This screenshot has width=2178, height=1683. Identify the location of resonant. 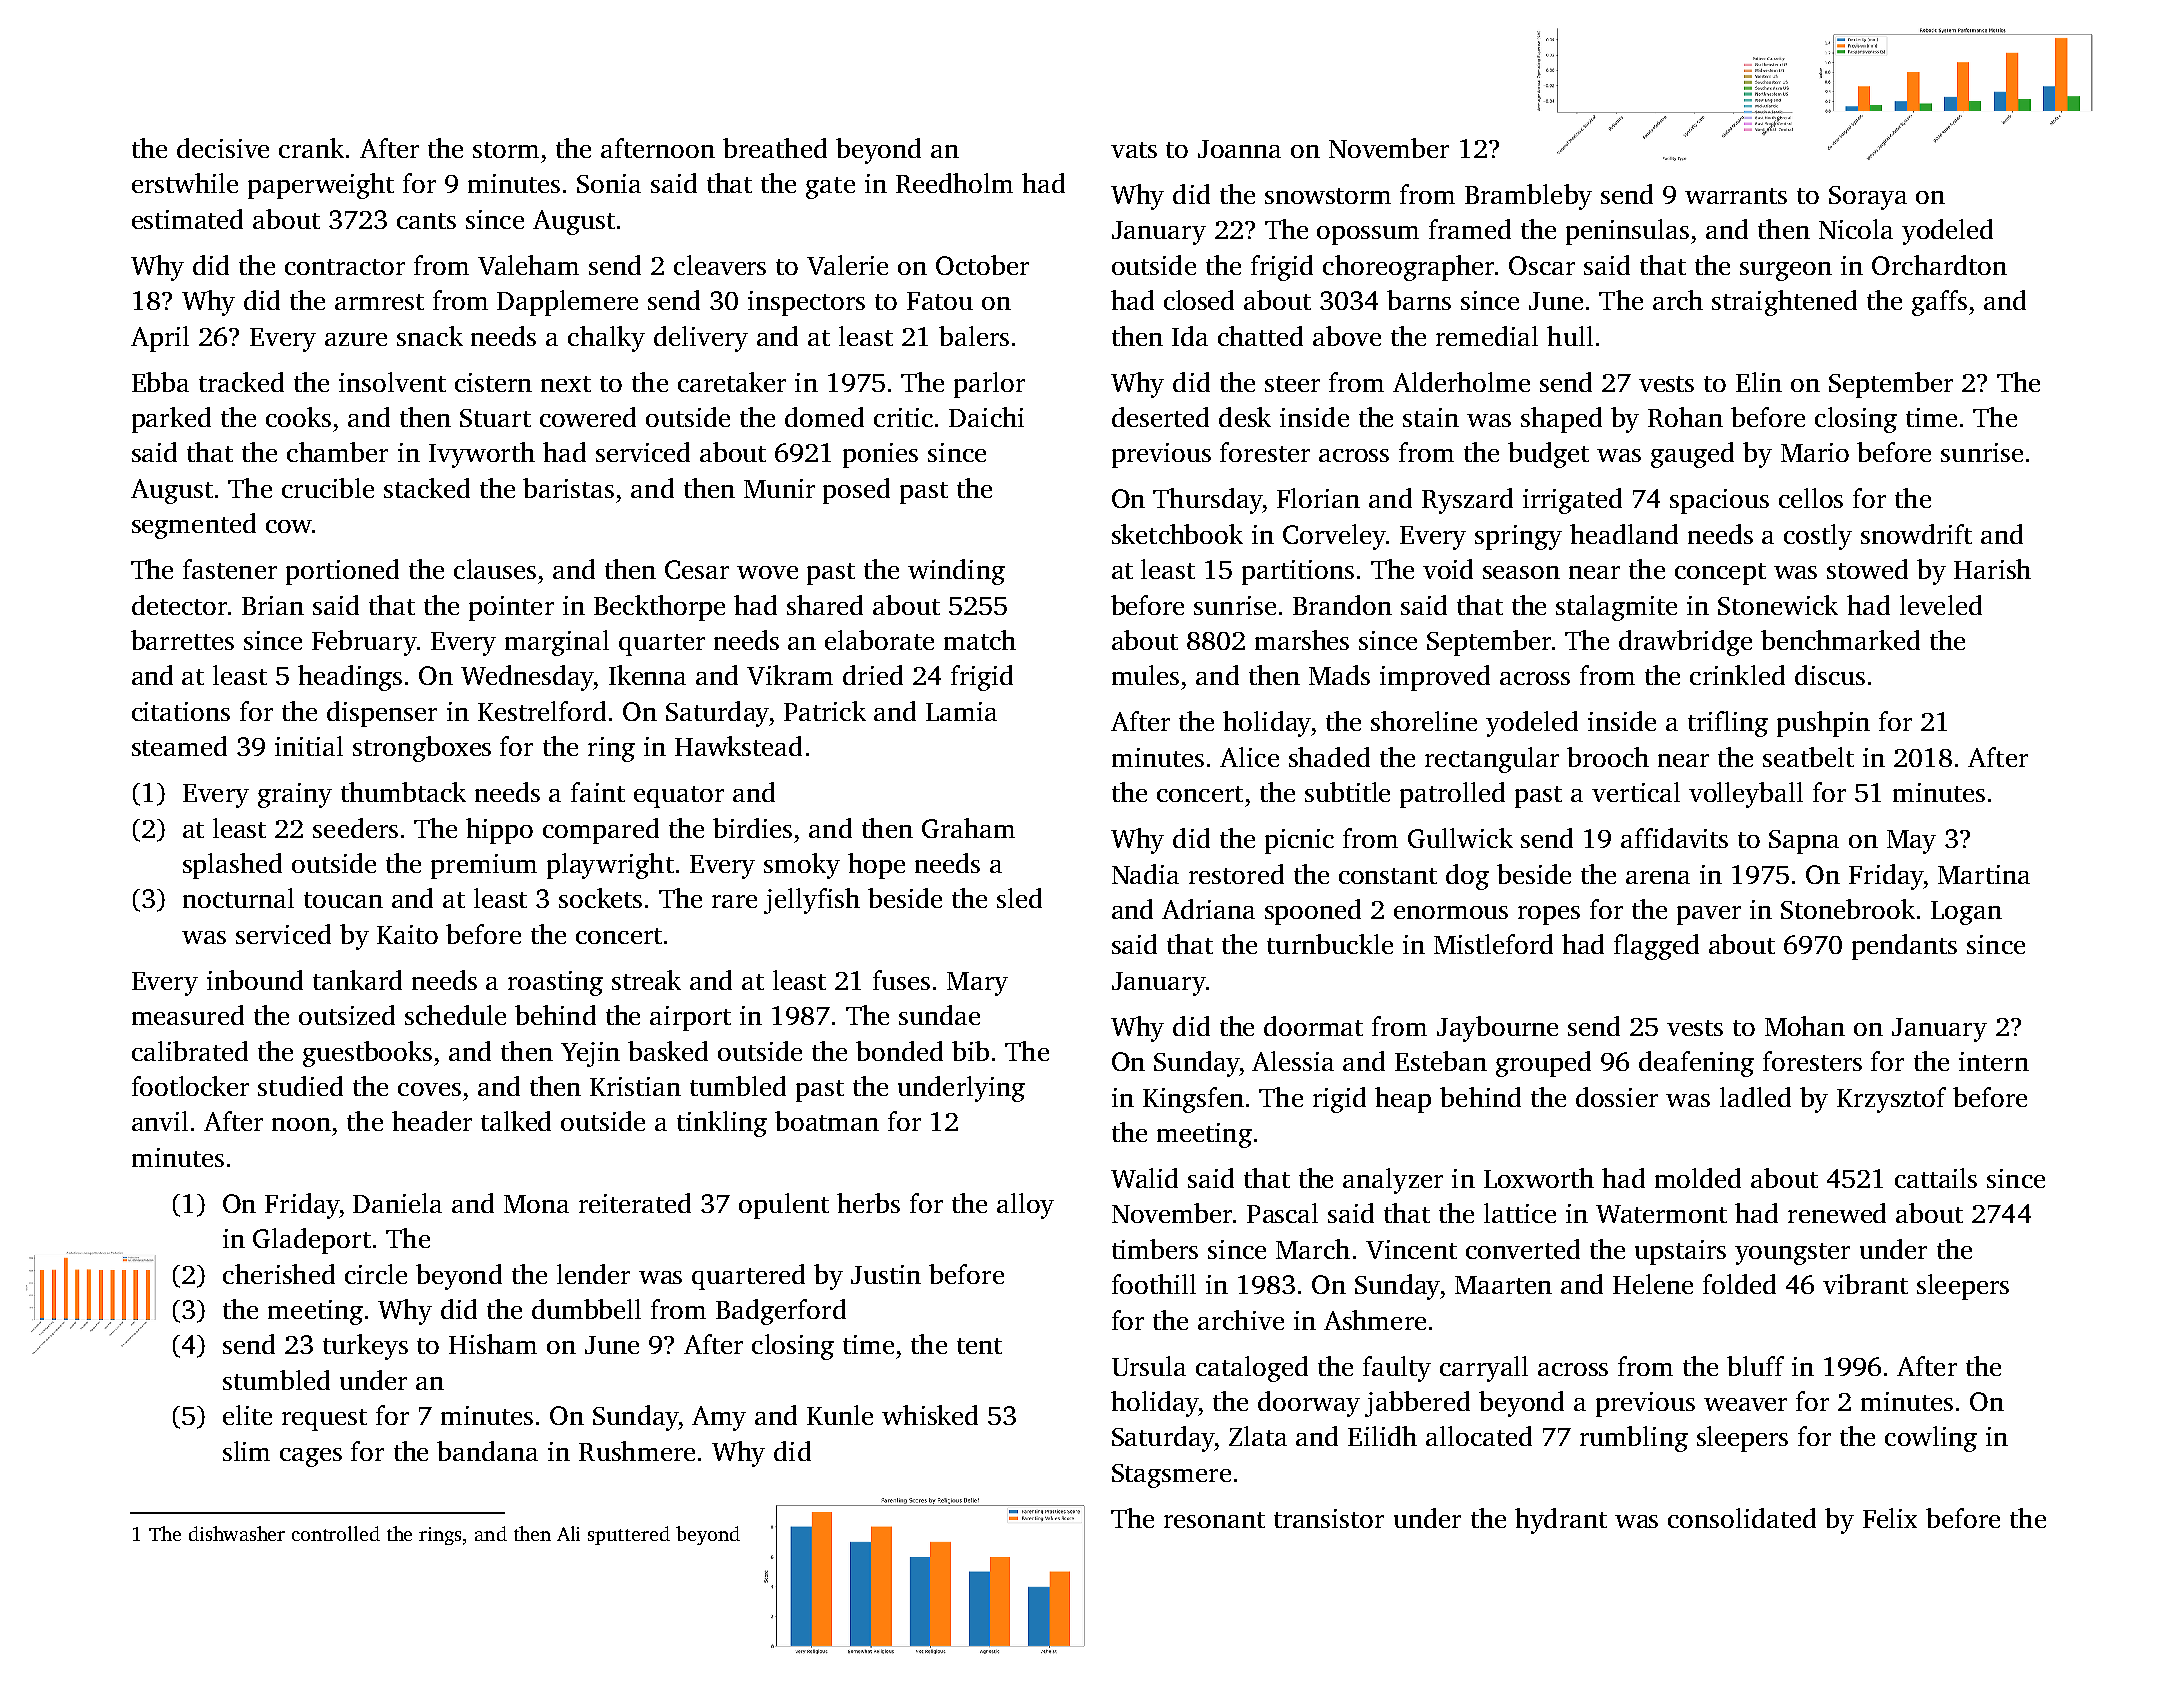
(1214, 1520).
